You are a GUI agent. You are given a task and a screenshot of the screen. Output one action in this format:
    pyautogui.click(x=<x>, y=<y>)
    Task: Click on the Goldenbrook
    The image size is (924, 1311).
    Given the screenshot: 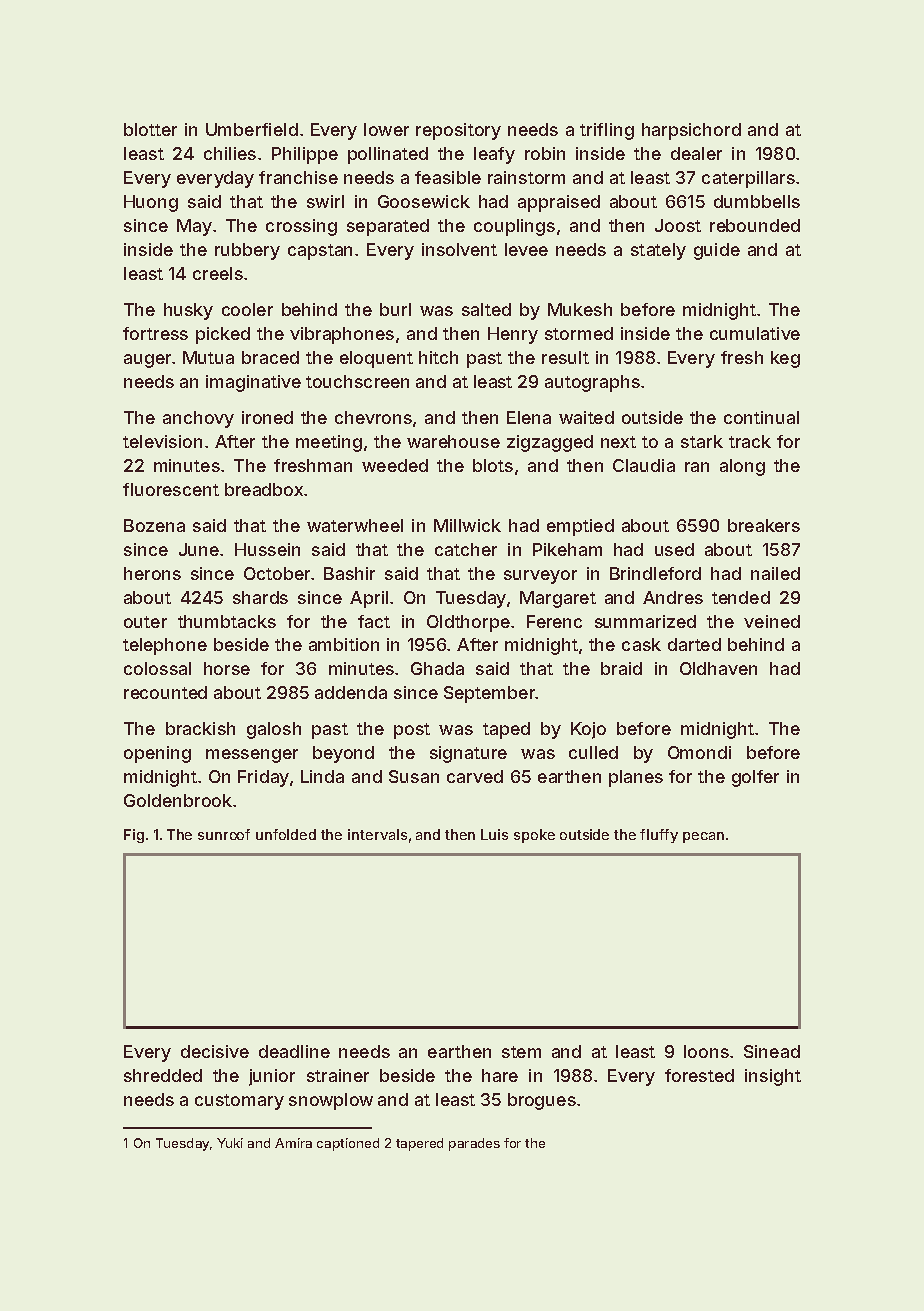 What is the action you would take?
    pyautogui.click(x=178, y=800)
